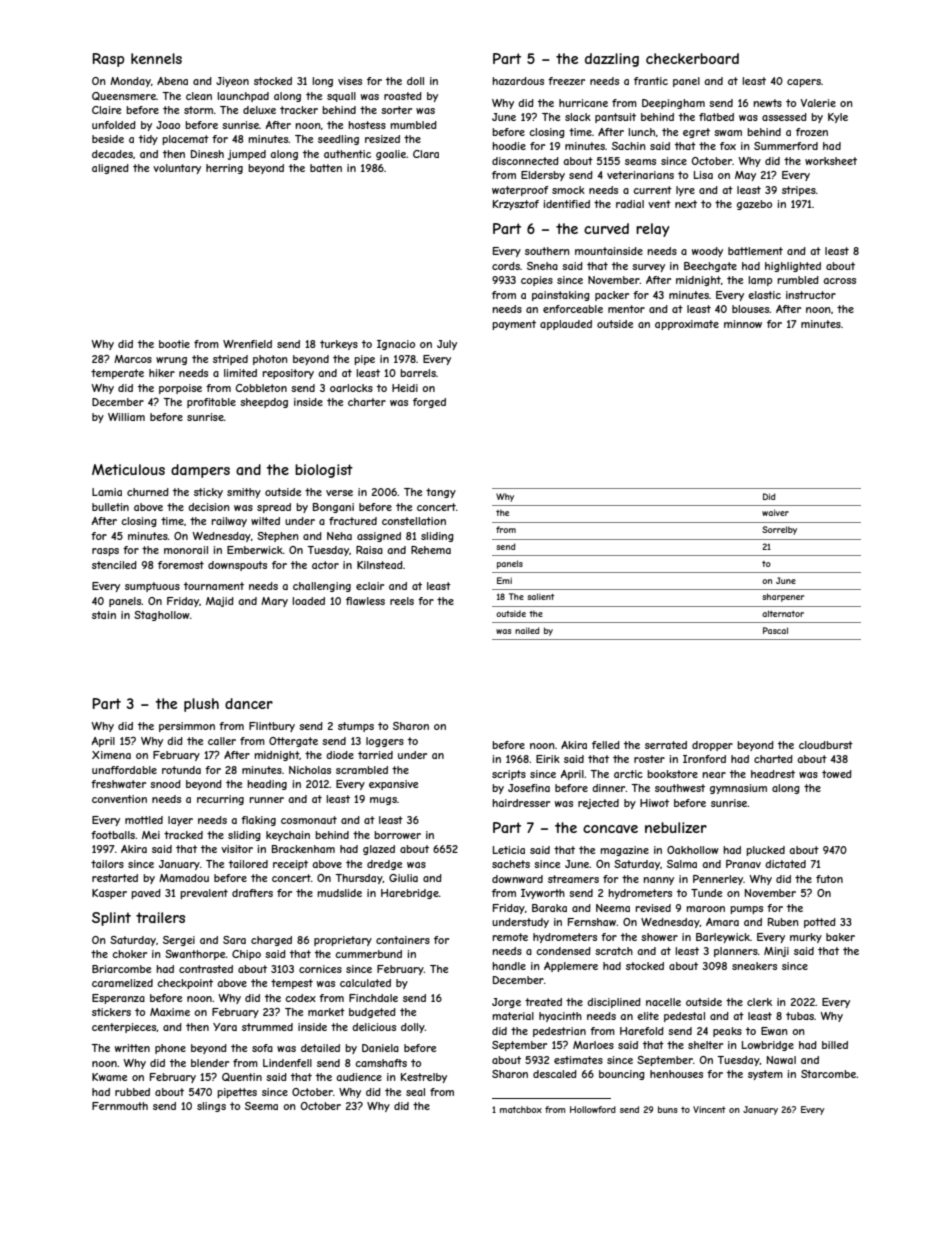 The image size is (952, 1233). I want to click on material, so click(513, 1016).
